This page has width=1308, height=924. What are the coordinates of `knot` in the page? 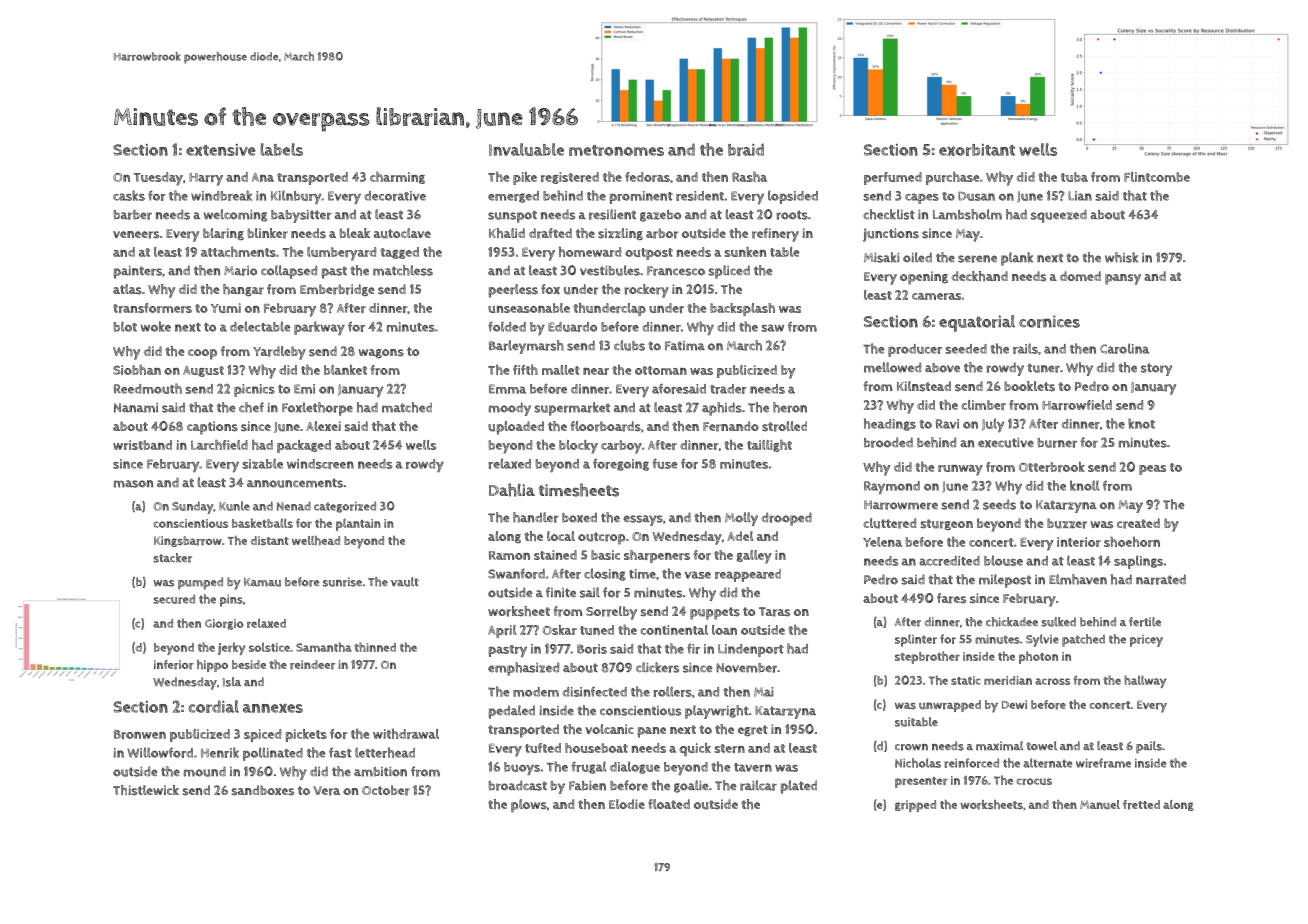 It's located at (1141, 423).
